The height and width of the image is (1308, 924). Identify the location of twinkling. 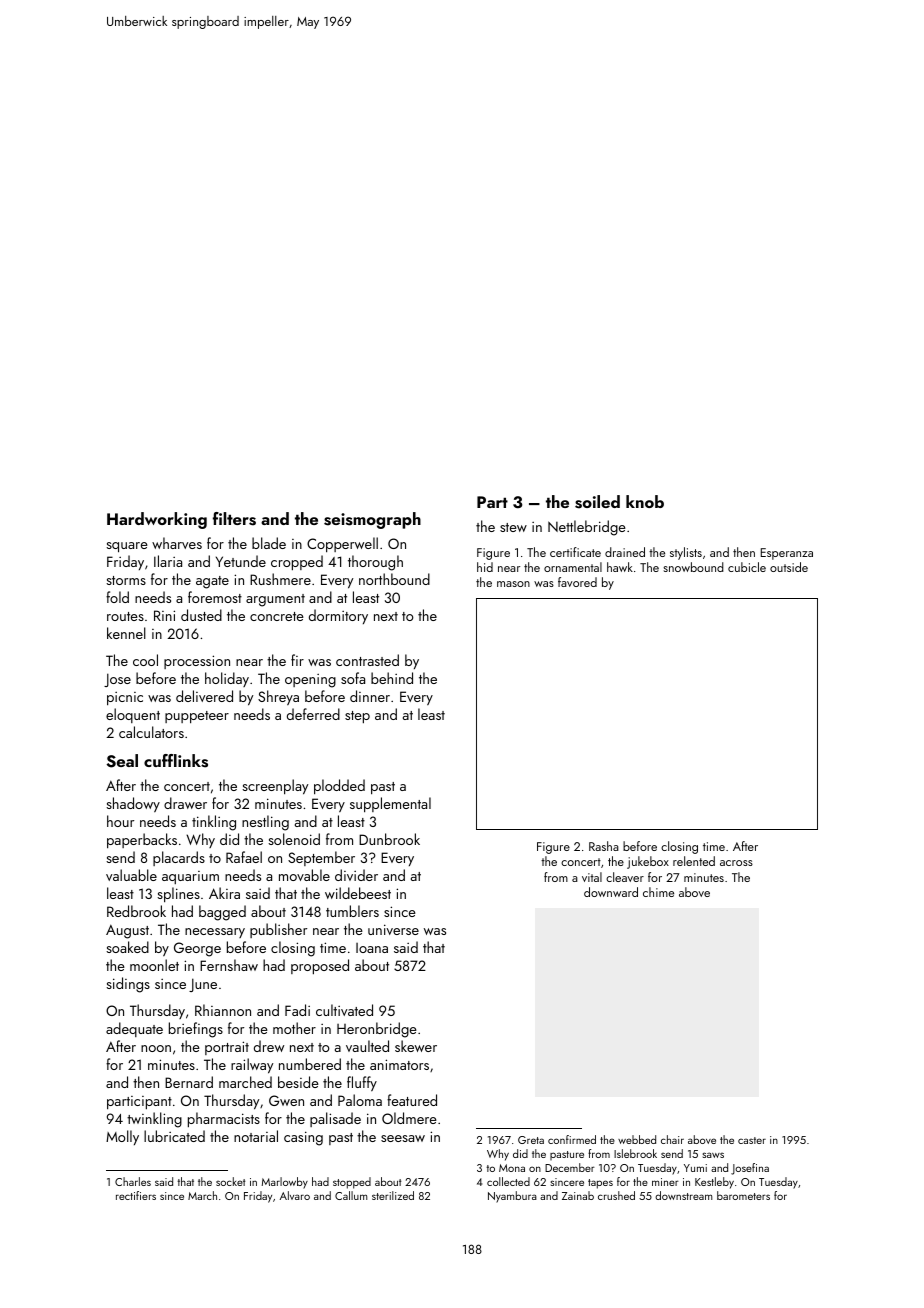
(154, 1120).
